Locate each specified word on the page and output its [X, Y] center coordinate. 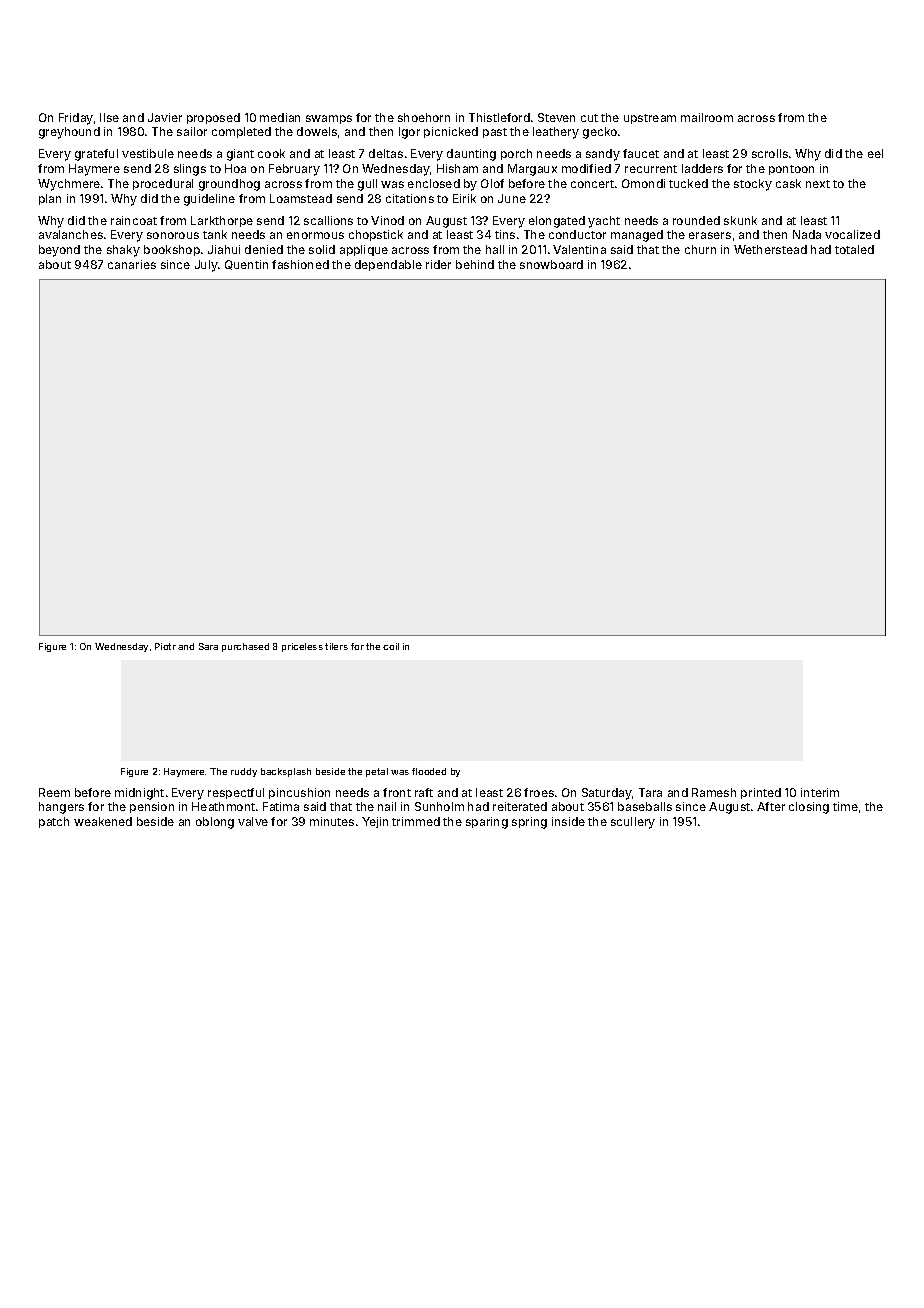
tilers [336, 646]
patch [54, 822]
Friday [76, 119]
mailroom [707, 117]
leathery [556, 133]
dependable [388, 265]
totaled [854, 249]
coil [391, 646]
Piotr [165, 646]
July [206, 266]
